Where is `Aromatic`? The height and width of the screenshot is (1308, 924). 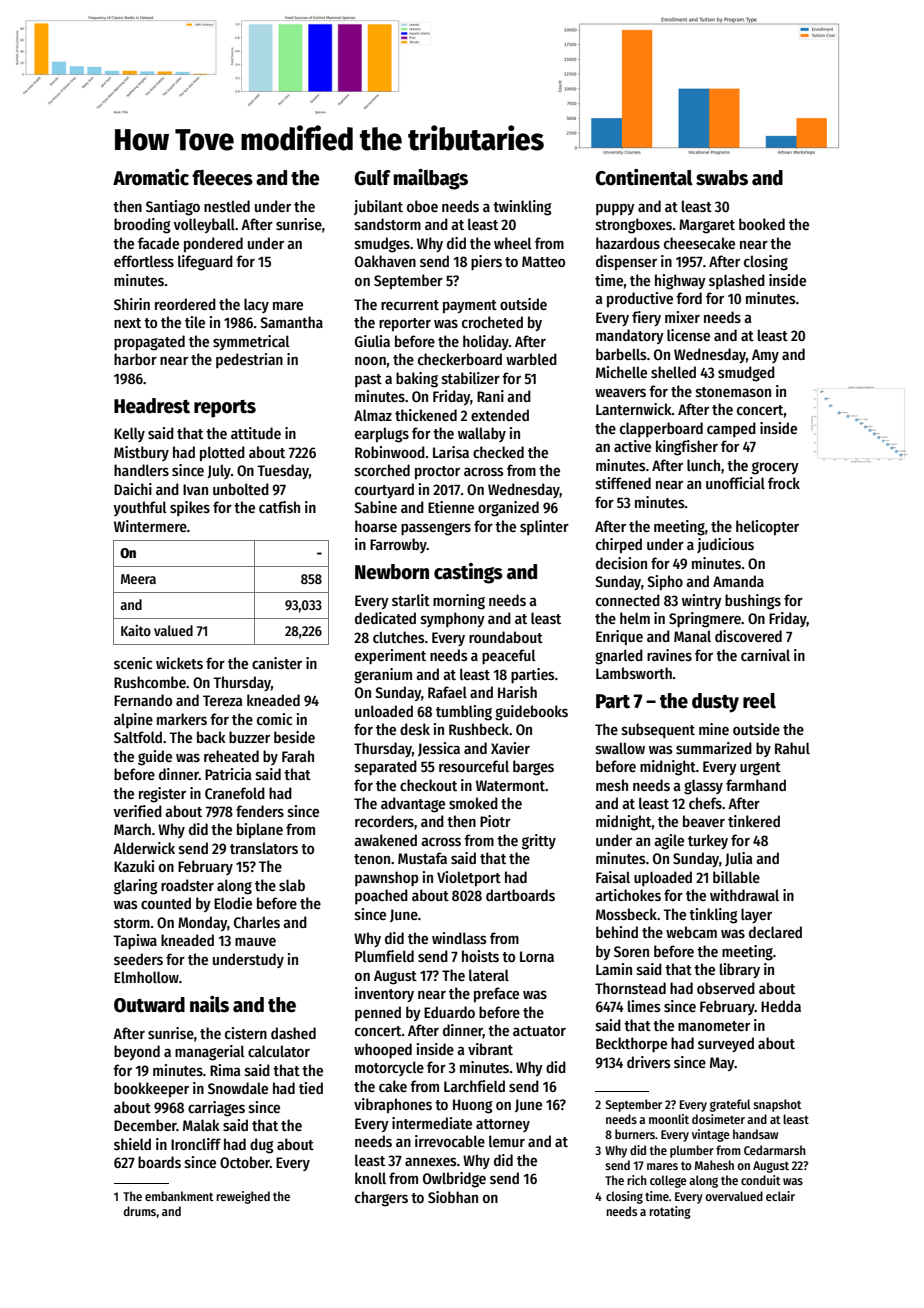 Aromatic is located at coordinates (151, 177).
